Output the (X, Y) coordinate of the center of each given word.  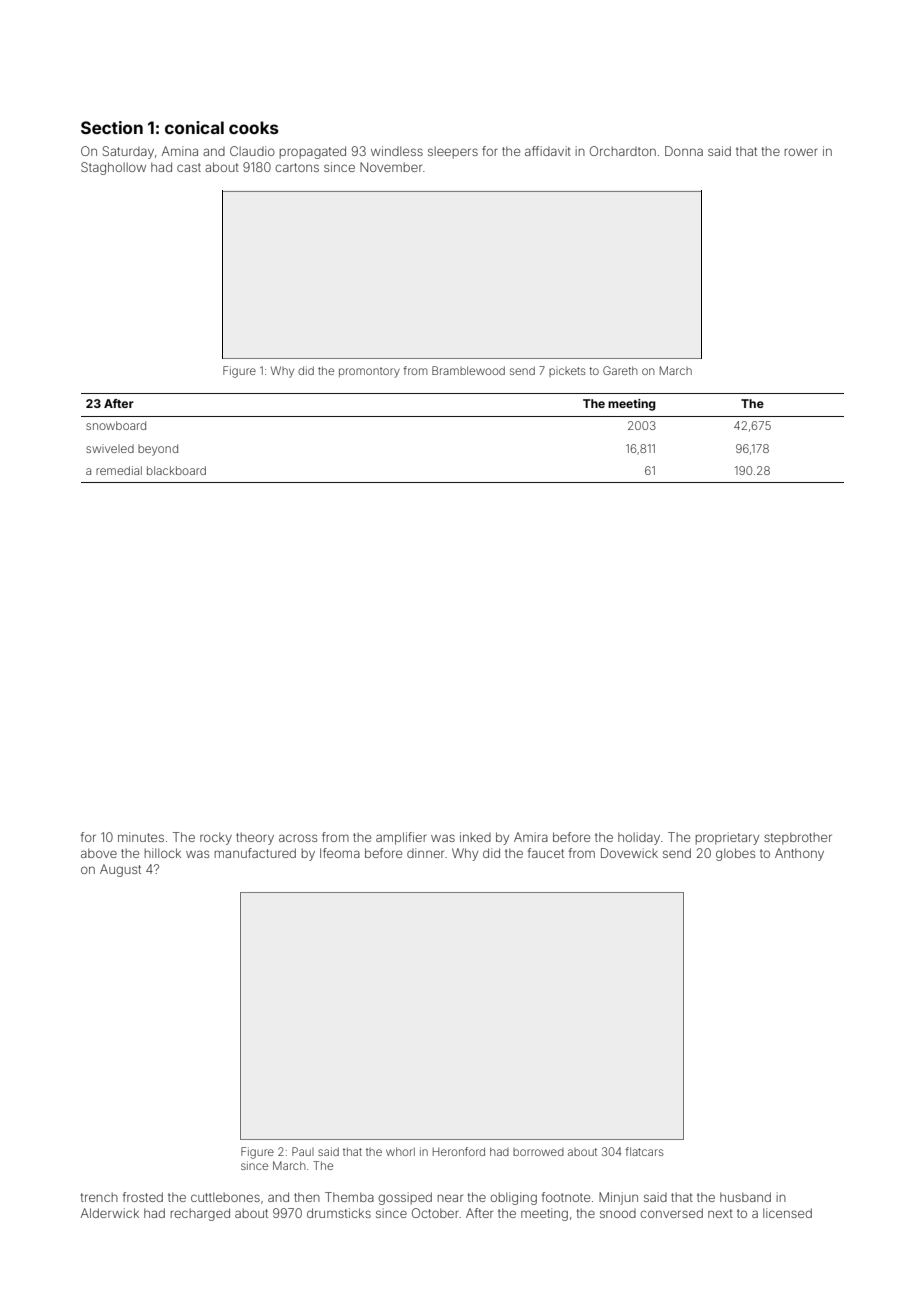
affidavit (548, 151)
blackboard (176, 470)
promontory (369, 372)
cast (189, 167)
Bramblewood (468, 370)
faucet (546, 853)
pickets (567, 372)
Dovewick (629, 853)
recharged (200, 1214)
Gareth (620, 370)
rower (801, 152)
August (120, 870)
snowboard (116, 425)
